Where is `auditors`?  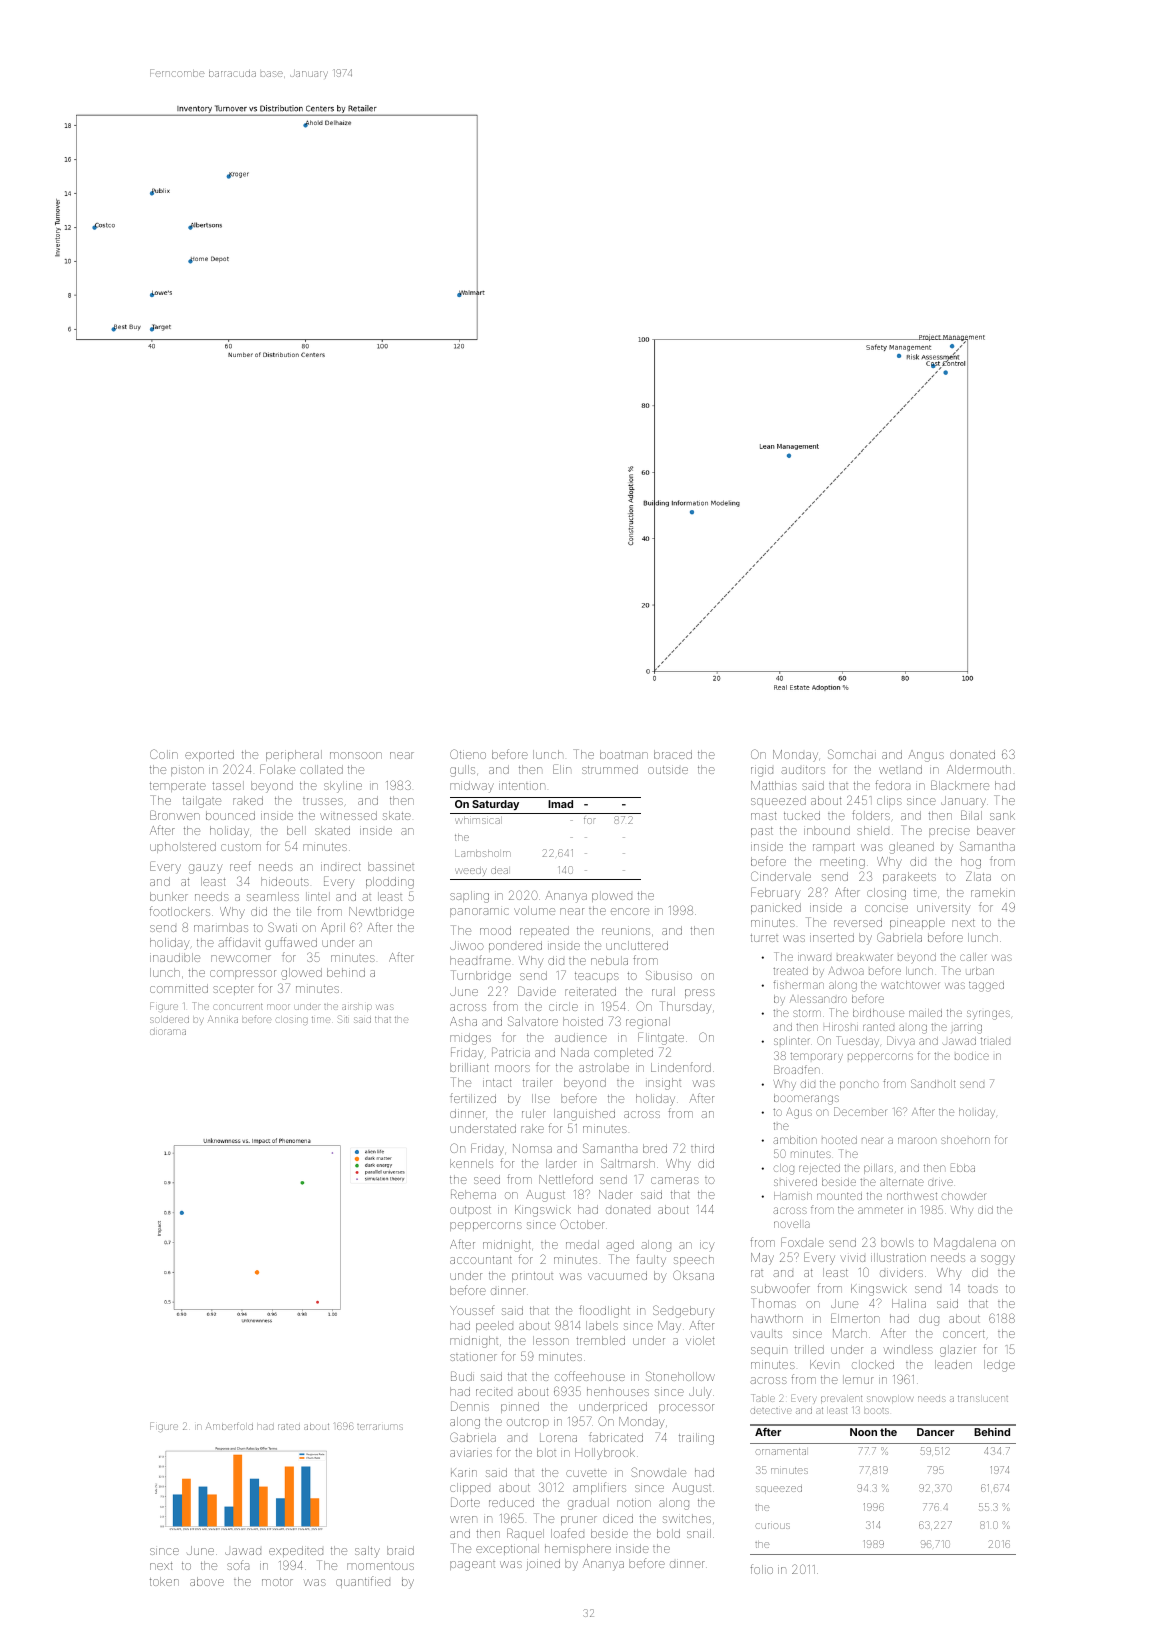 auditors is located at coordinates (803, 770).
